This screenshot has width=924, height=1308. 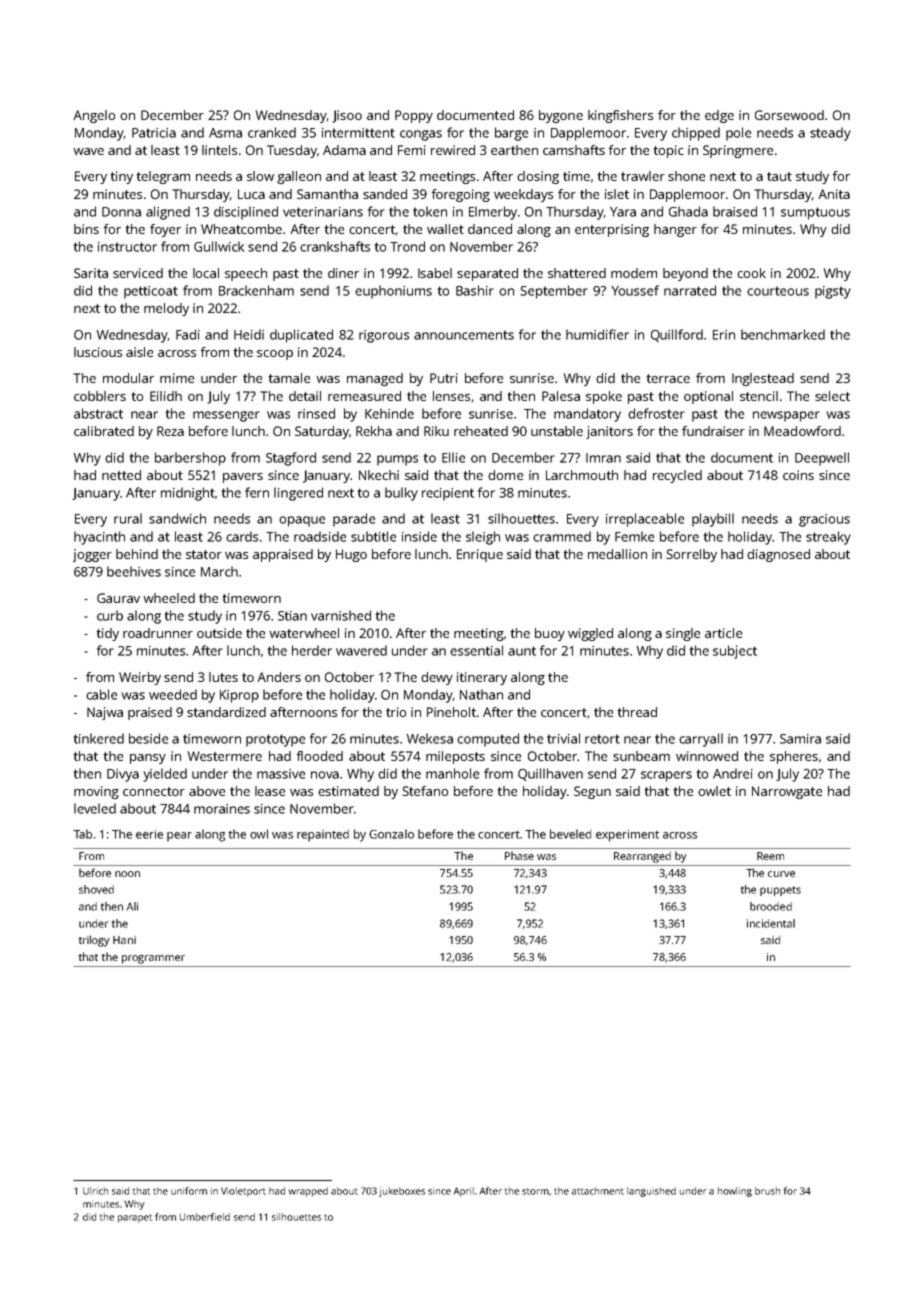 I want to click on carryall, so click(x=701, y=740).
